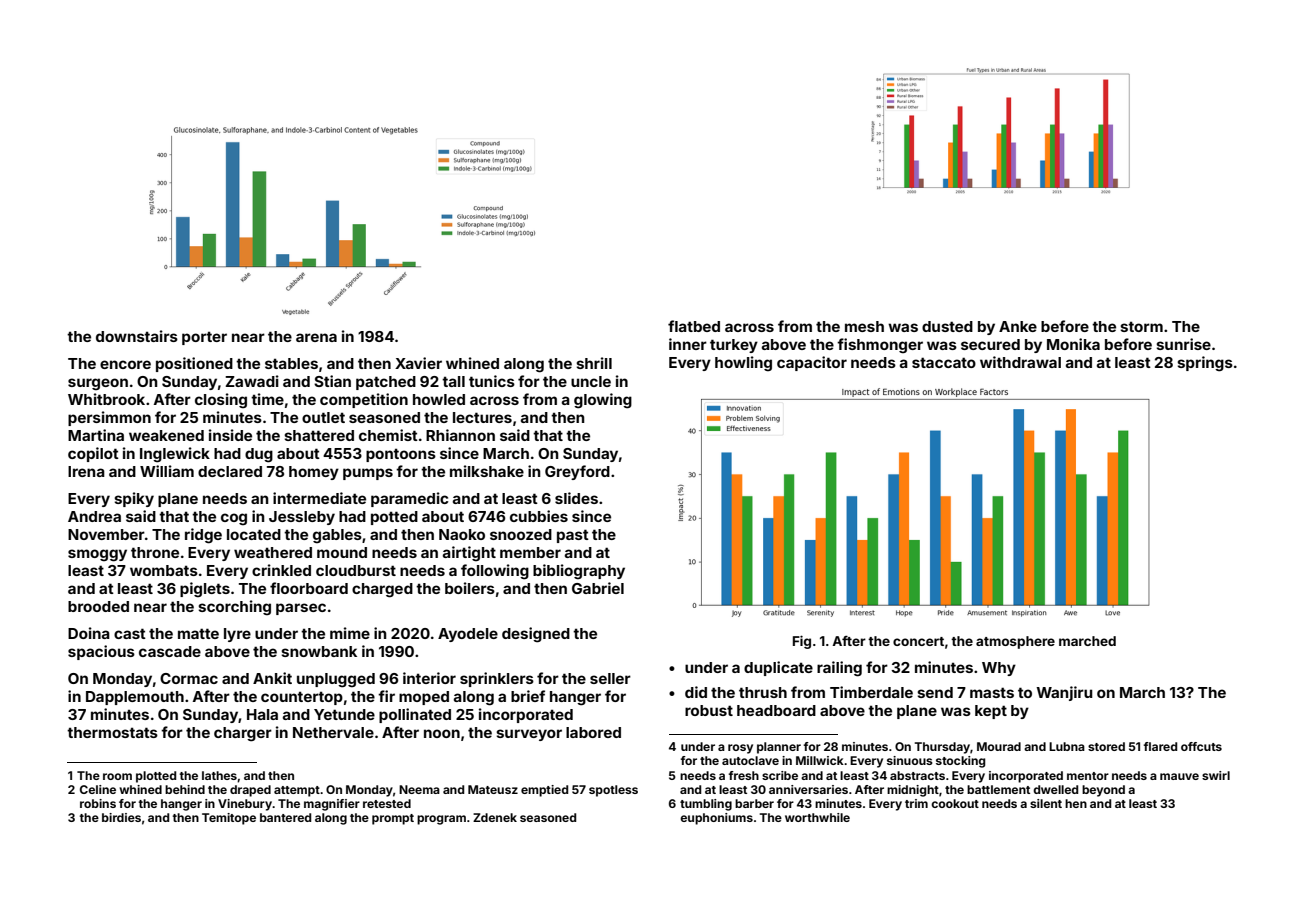 The image size is (1308, 924). I want to click on flatbed, so click(694, 326).
